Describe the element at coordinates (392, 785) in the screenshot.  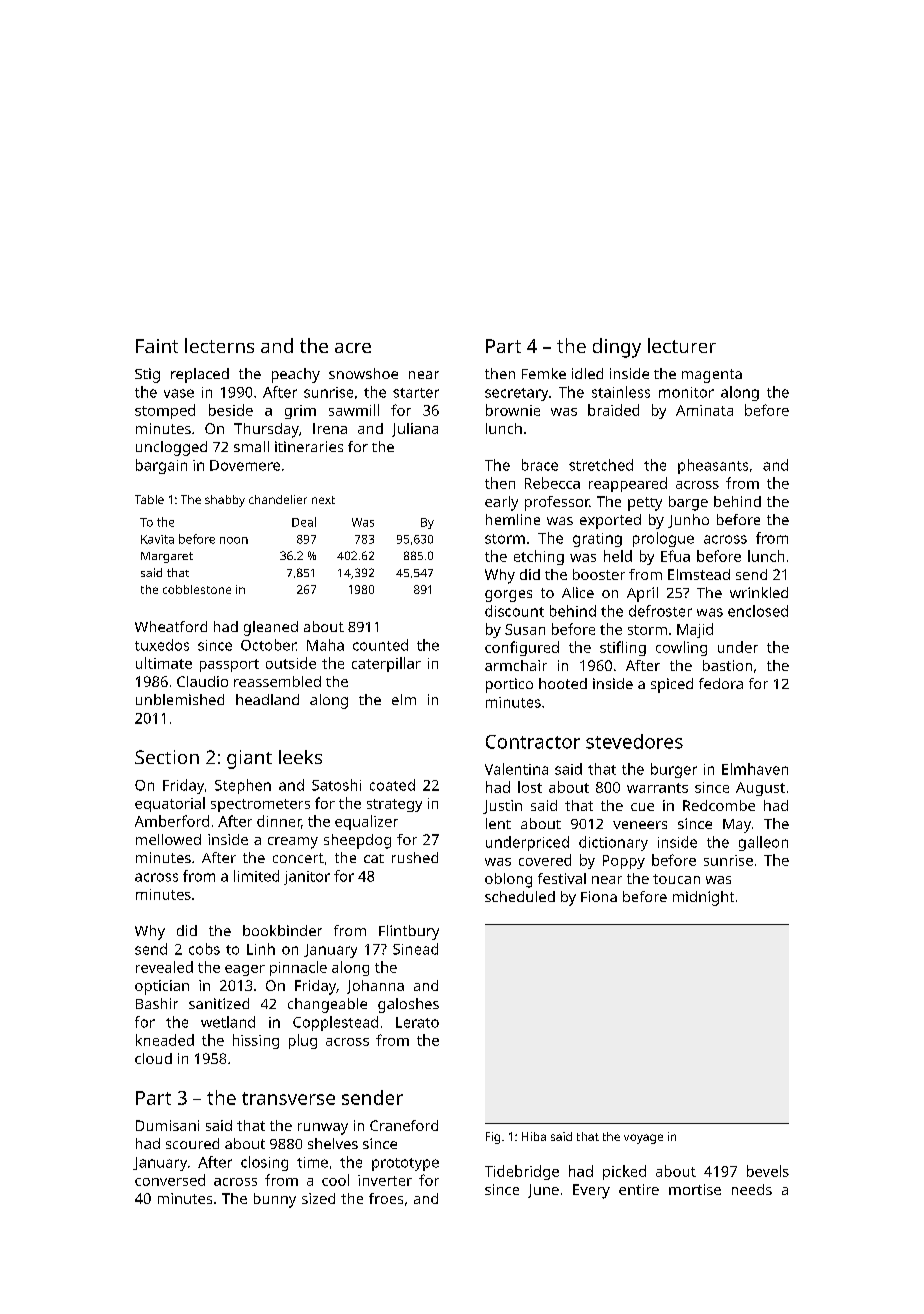
I see `coated` at that location.
